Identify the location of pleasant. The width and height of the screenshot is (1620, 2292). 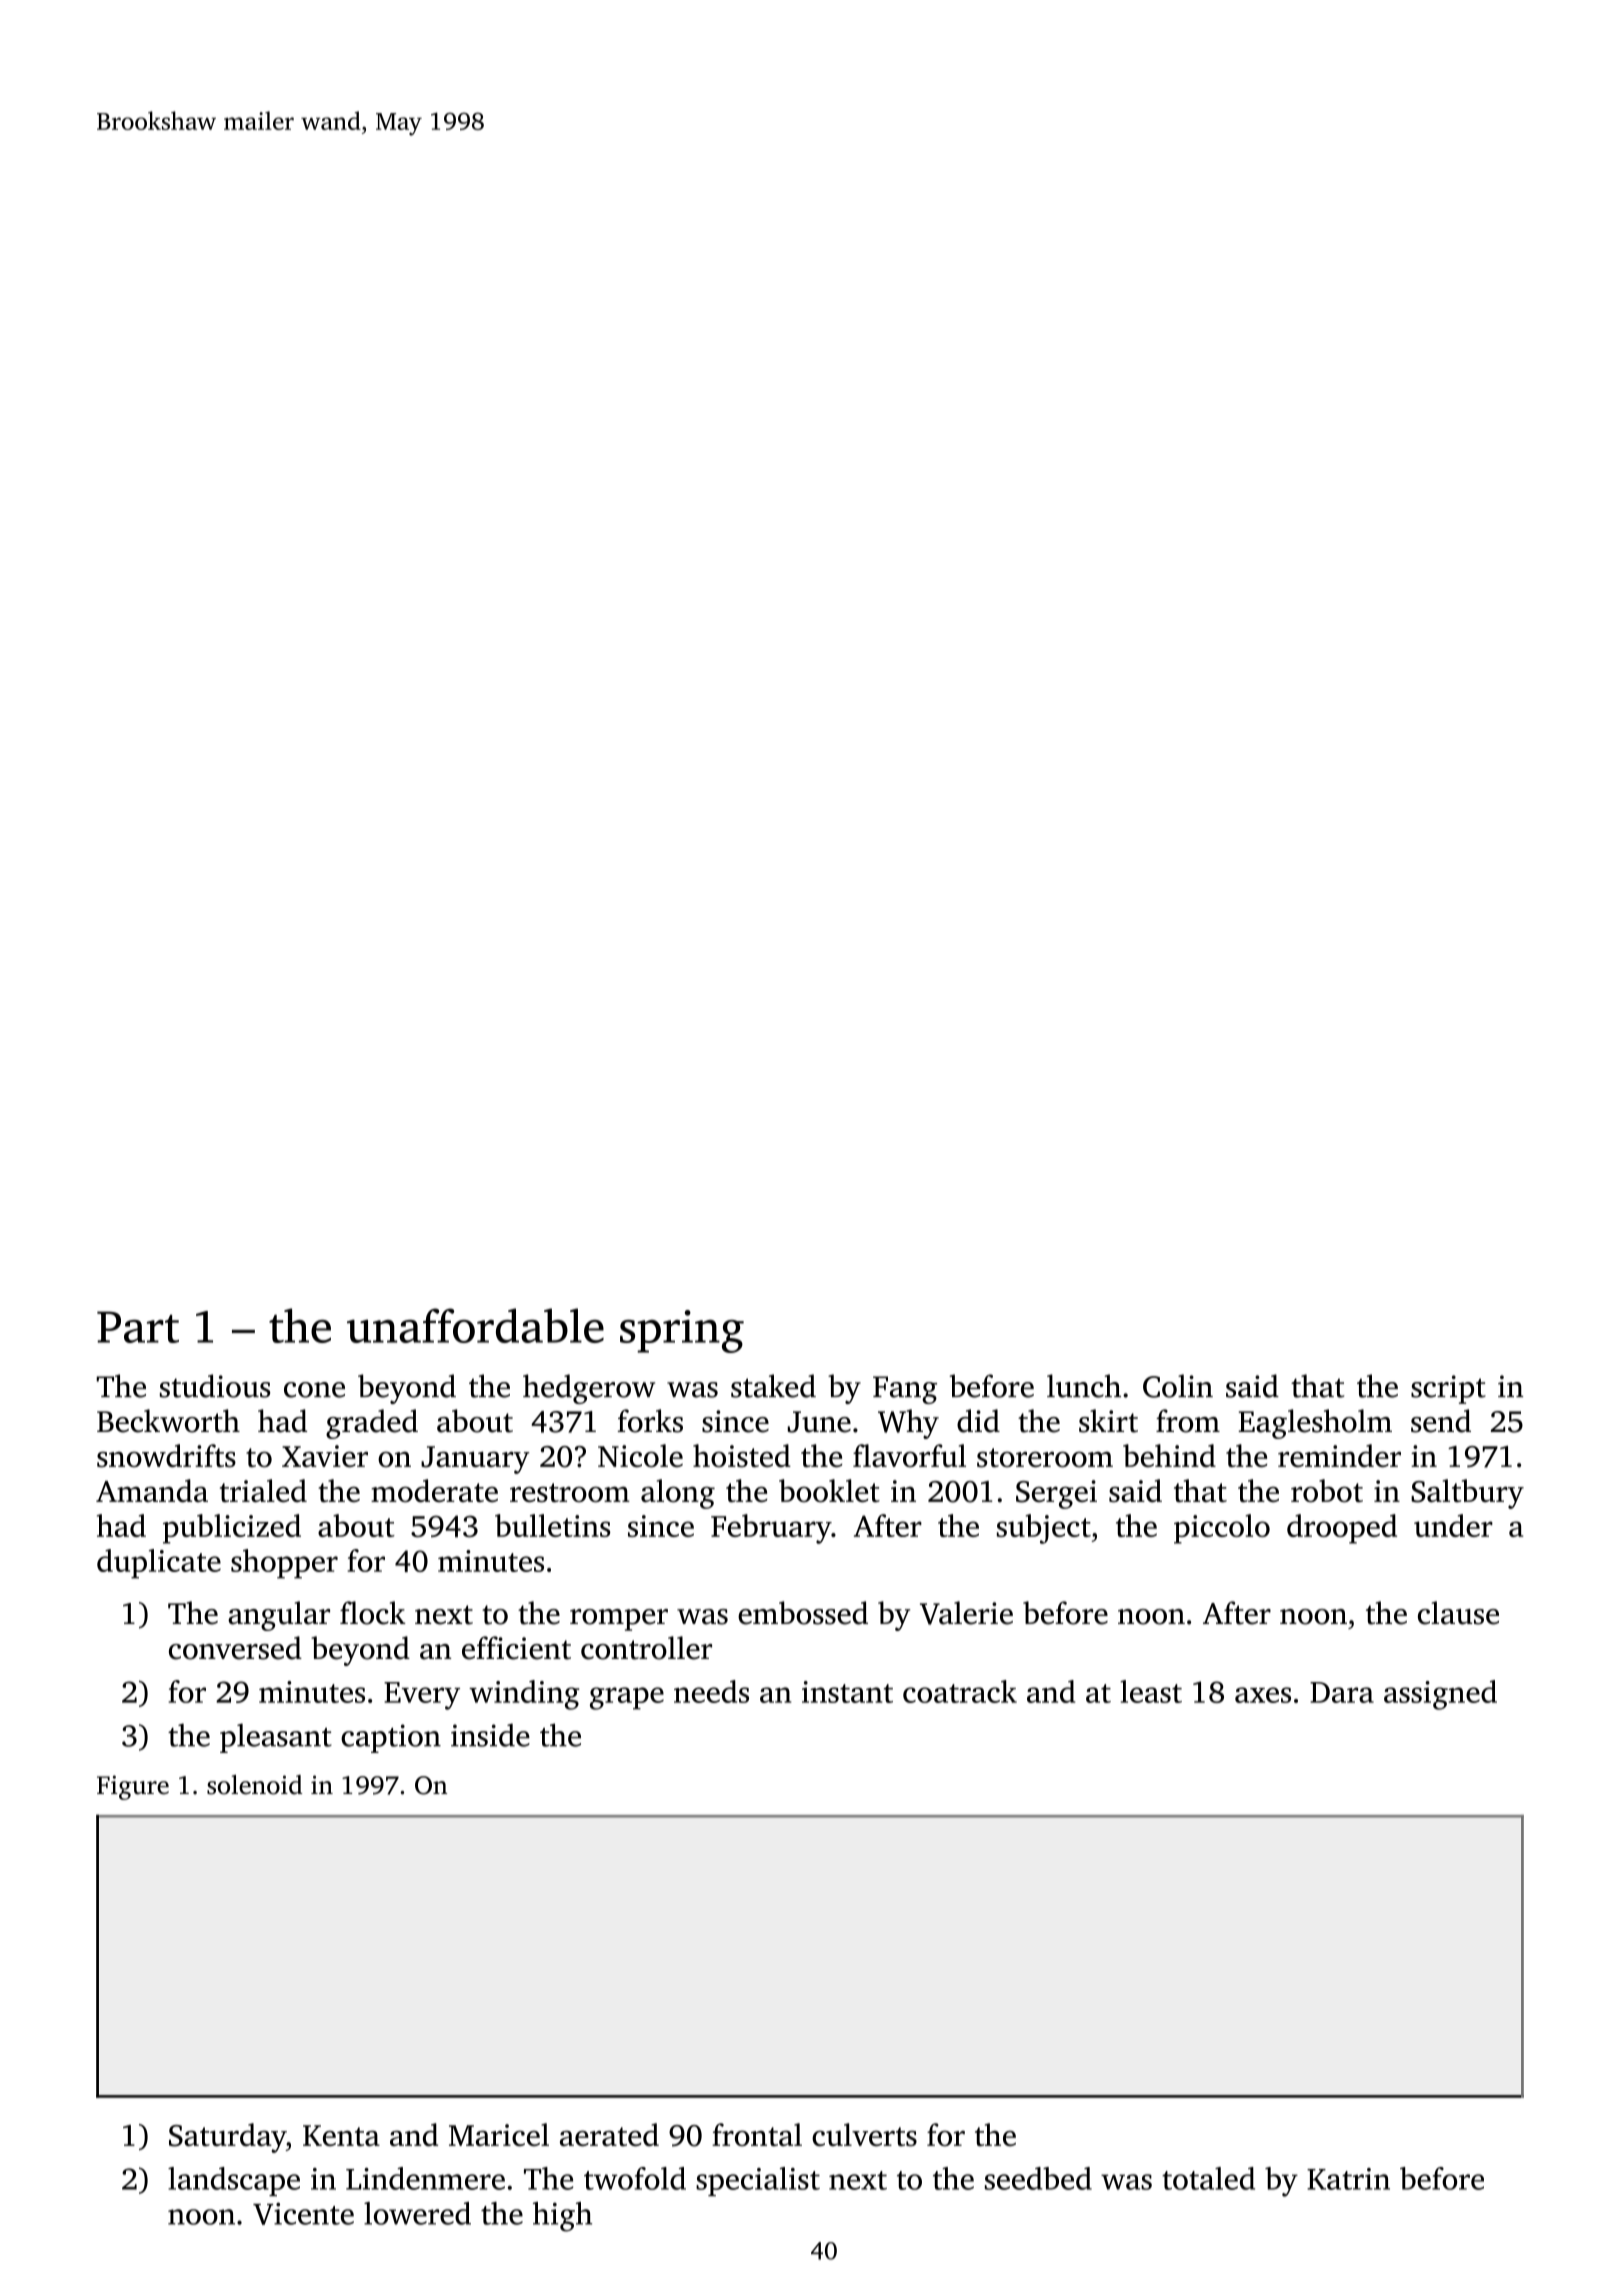
(276, 1738).
